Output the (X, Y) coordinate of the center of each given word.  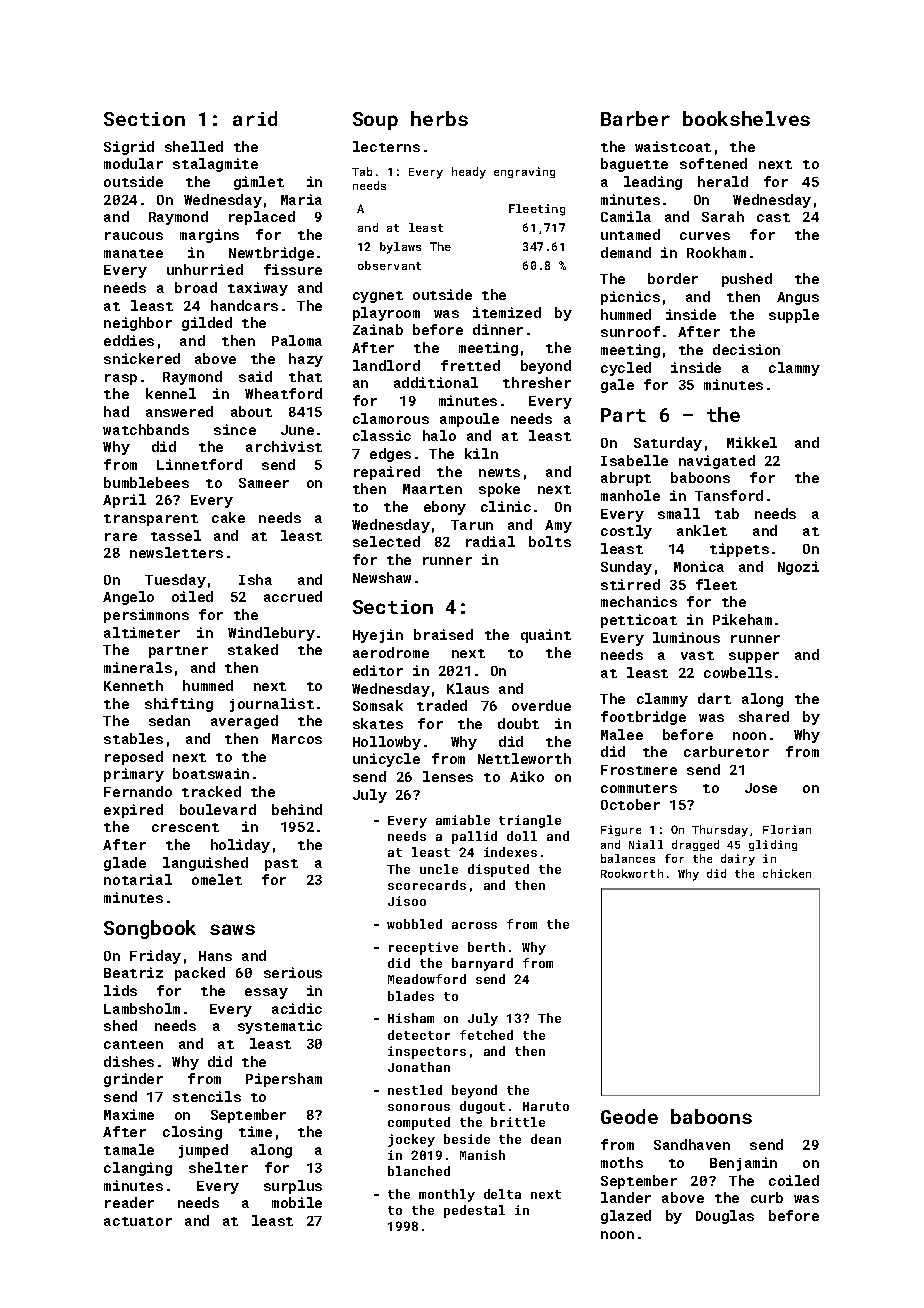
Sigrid (129, 148)
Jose (761, 788)
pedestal (474, 1211)
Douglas (725, 1217)
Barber (635, 118)
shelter (218, 1167)
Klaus (468, 688)
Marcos (297, 739)
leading (653, 183)
